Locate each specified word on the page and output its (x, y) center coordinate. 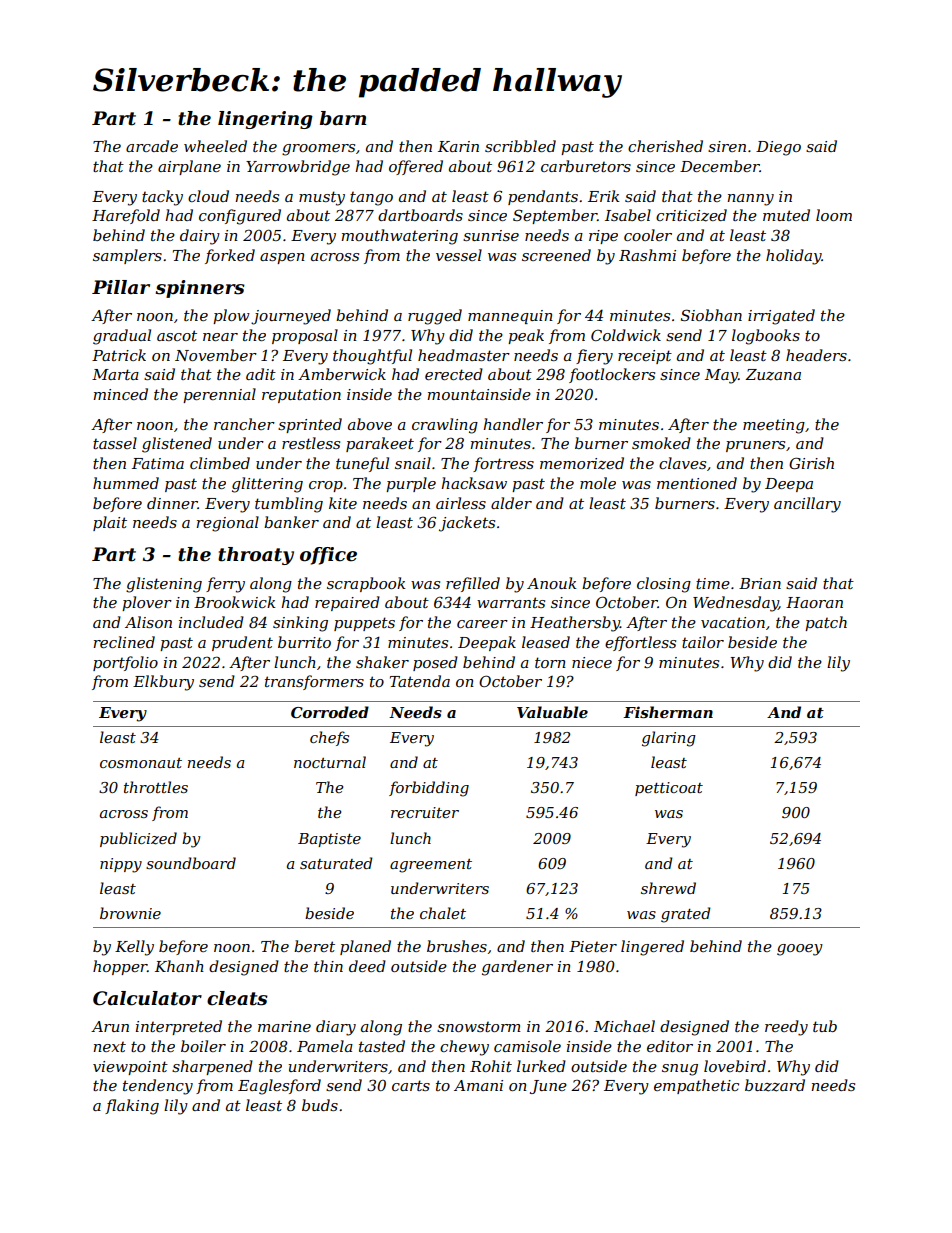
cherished (665, 146)
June (548, 1087)
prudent (242, 643)
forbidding (429, 789)
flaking (132, 1107)
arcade (152, 146)
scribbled (520, 146)
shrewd (668, 888)
